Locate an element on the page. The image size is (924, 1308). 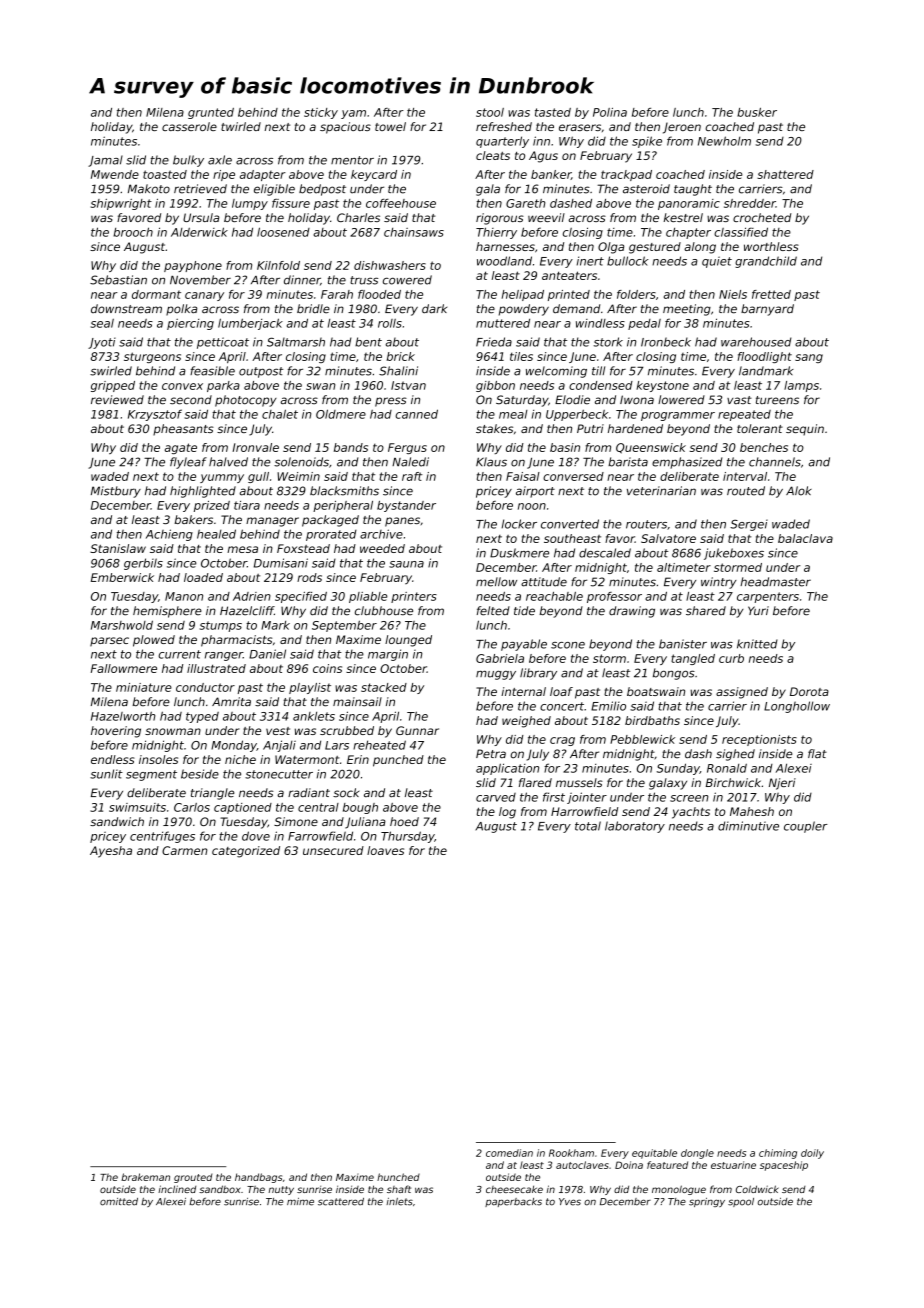
scattered is located at coordinates (341, 1202).
